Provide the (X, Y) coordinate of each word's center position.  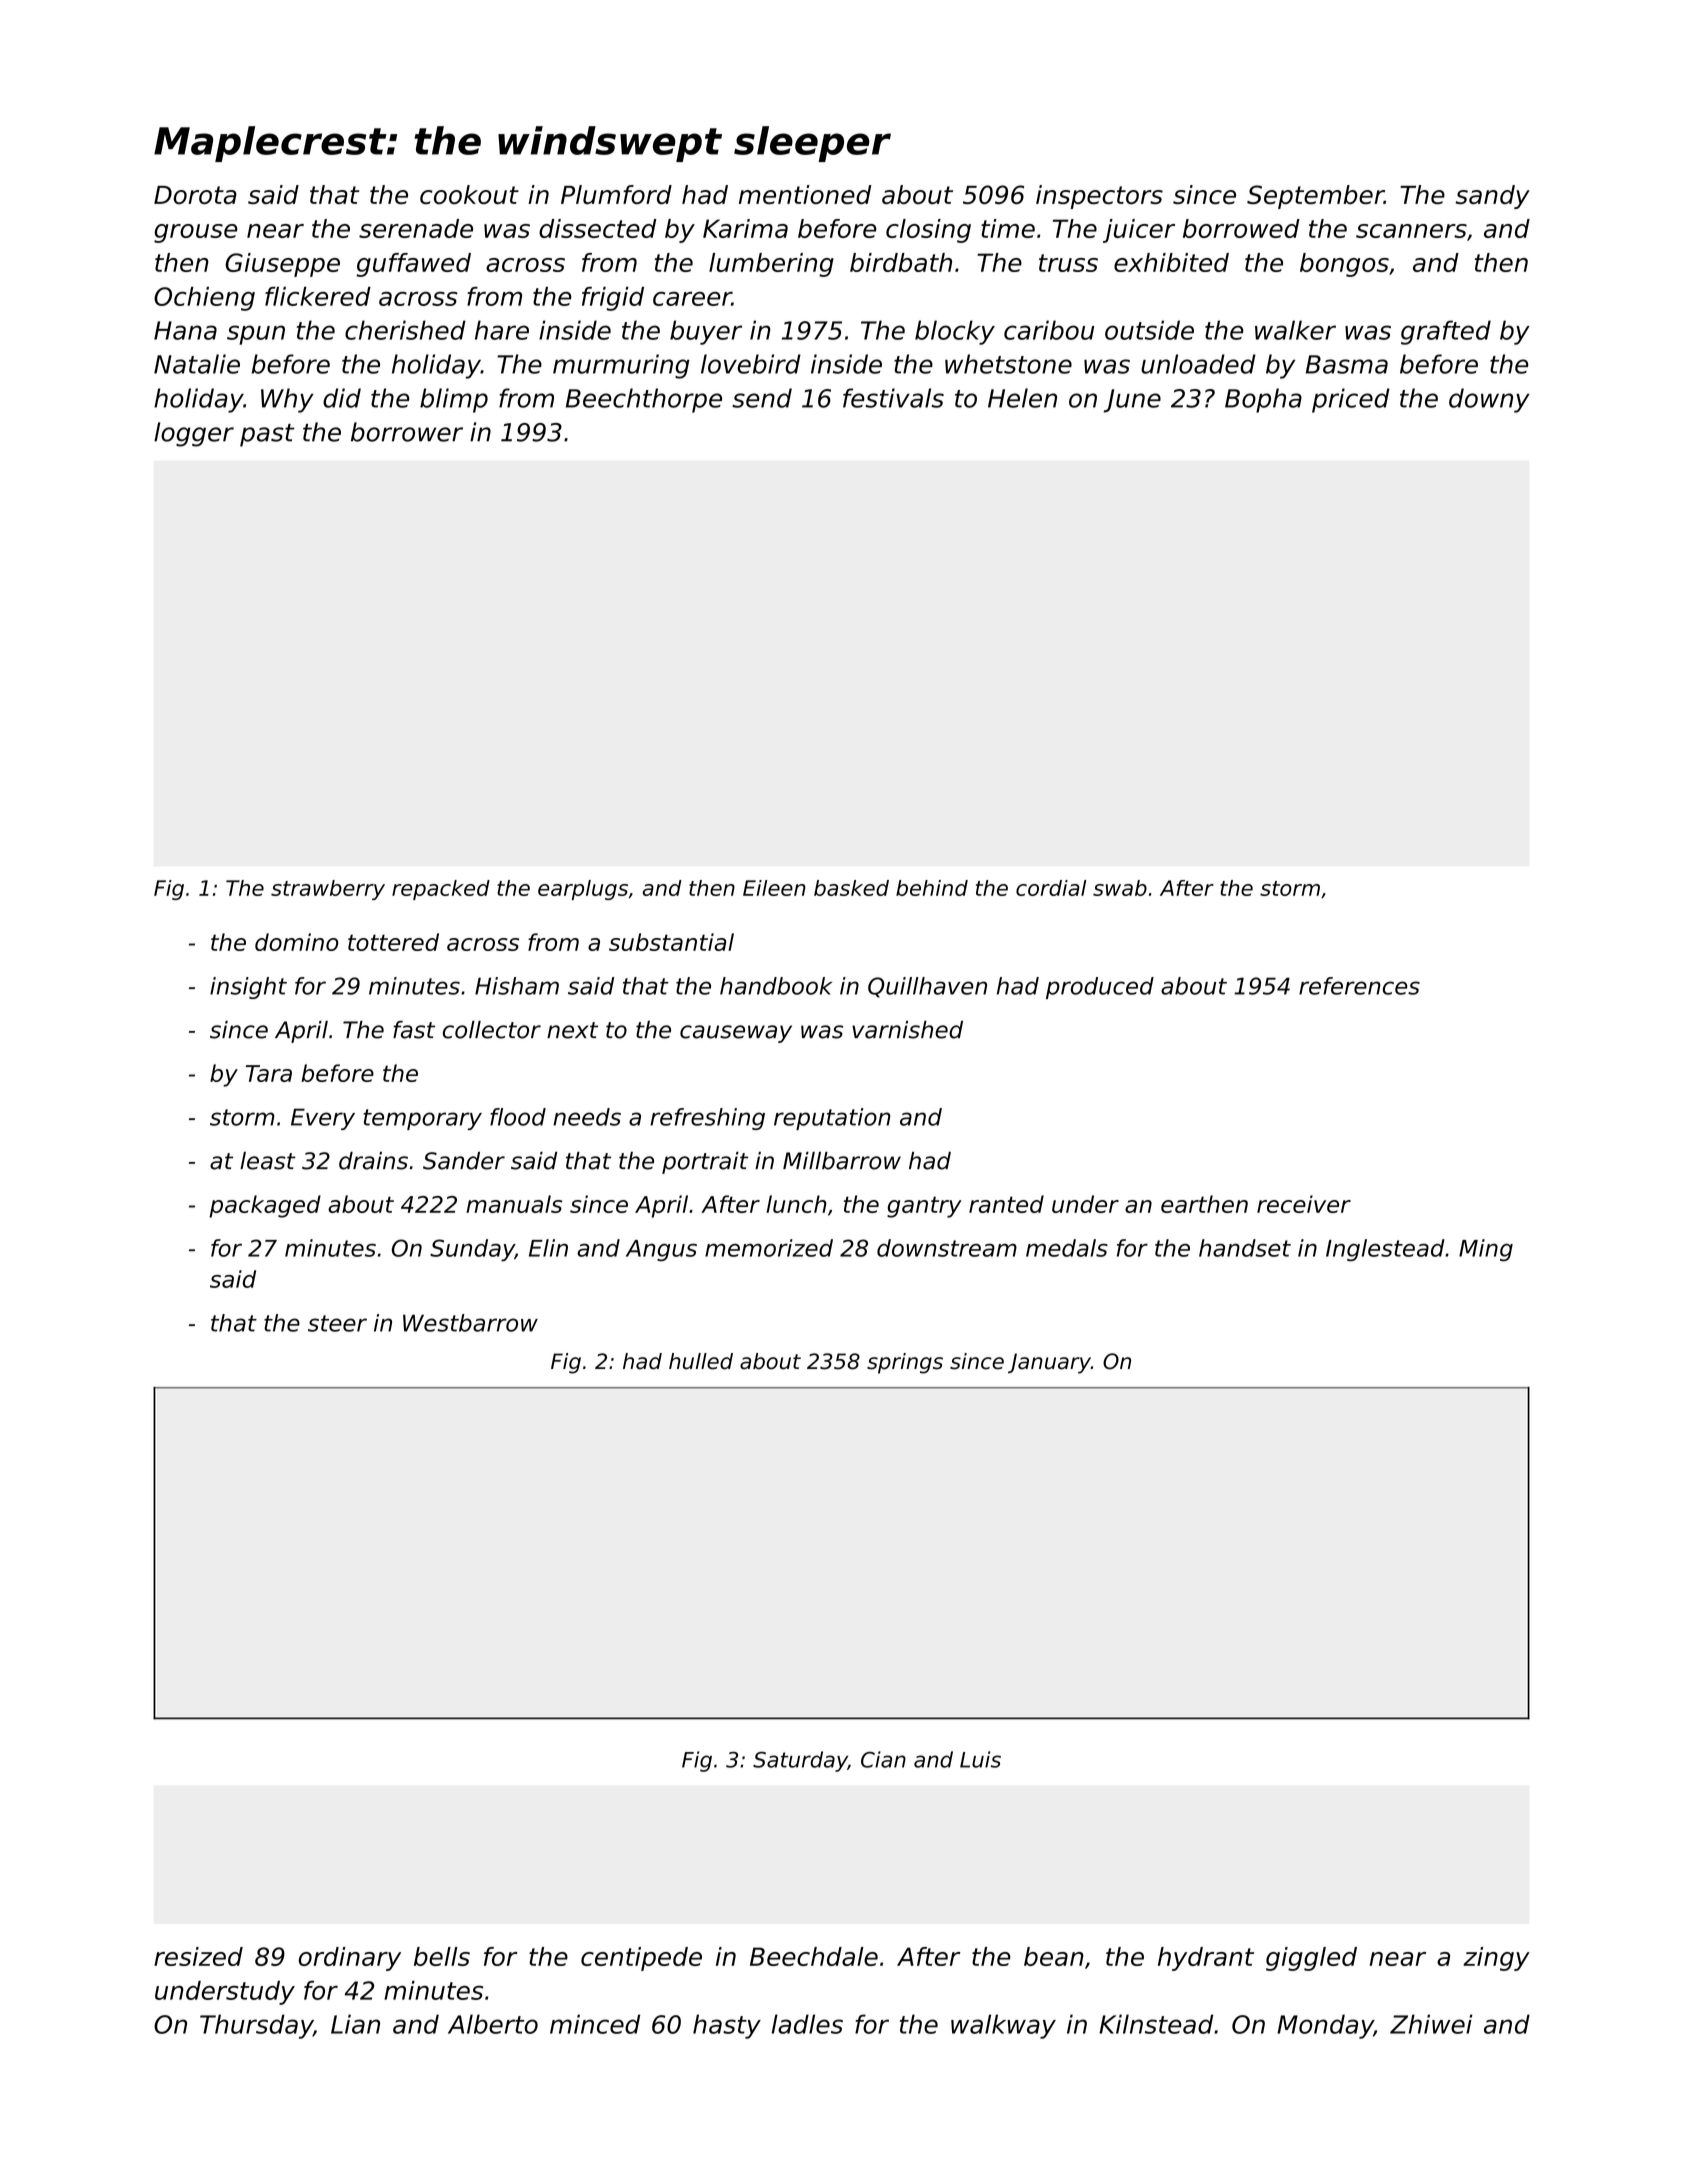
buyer (706, 332)
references (1359, 986)
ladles (807, 2024)
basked (851, 888)
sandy (1493, 197)
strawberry (328, 890)
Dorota (195, 195)
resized (198, 1956)
